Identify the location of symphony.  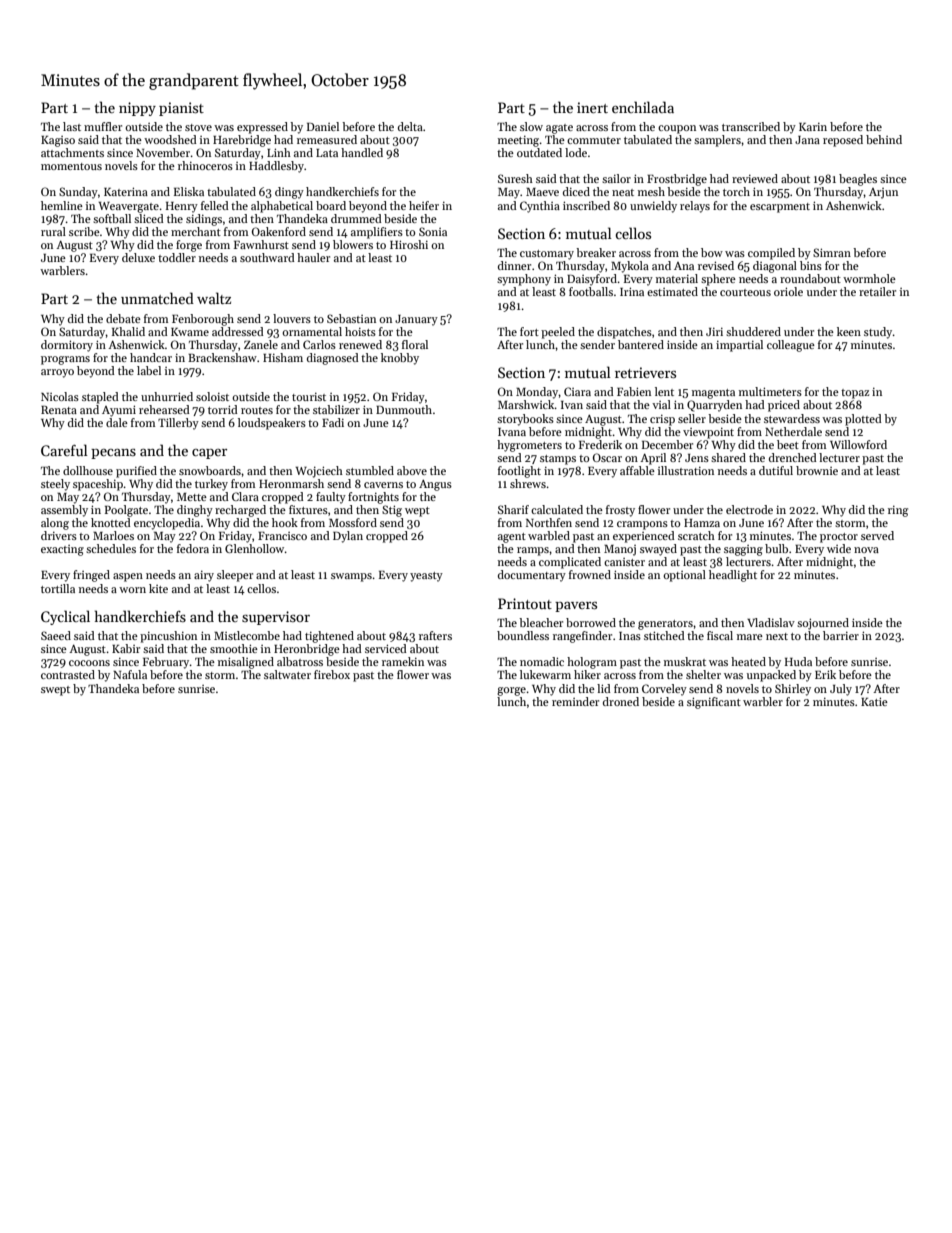
(524, 280).
